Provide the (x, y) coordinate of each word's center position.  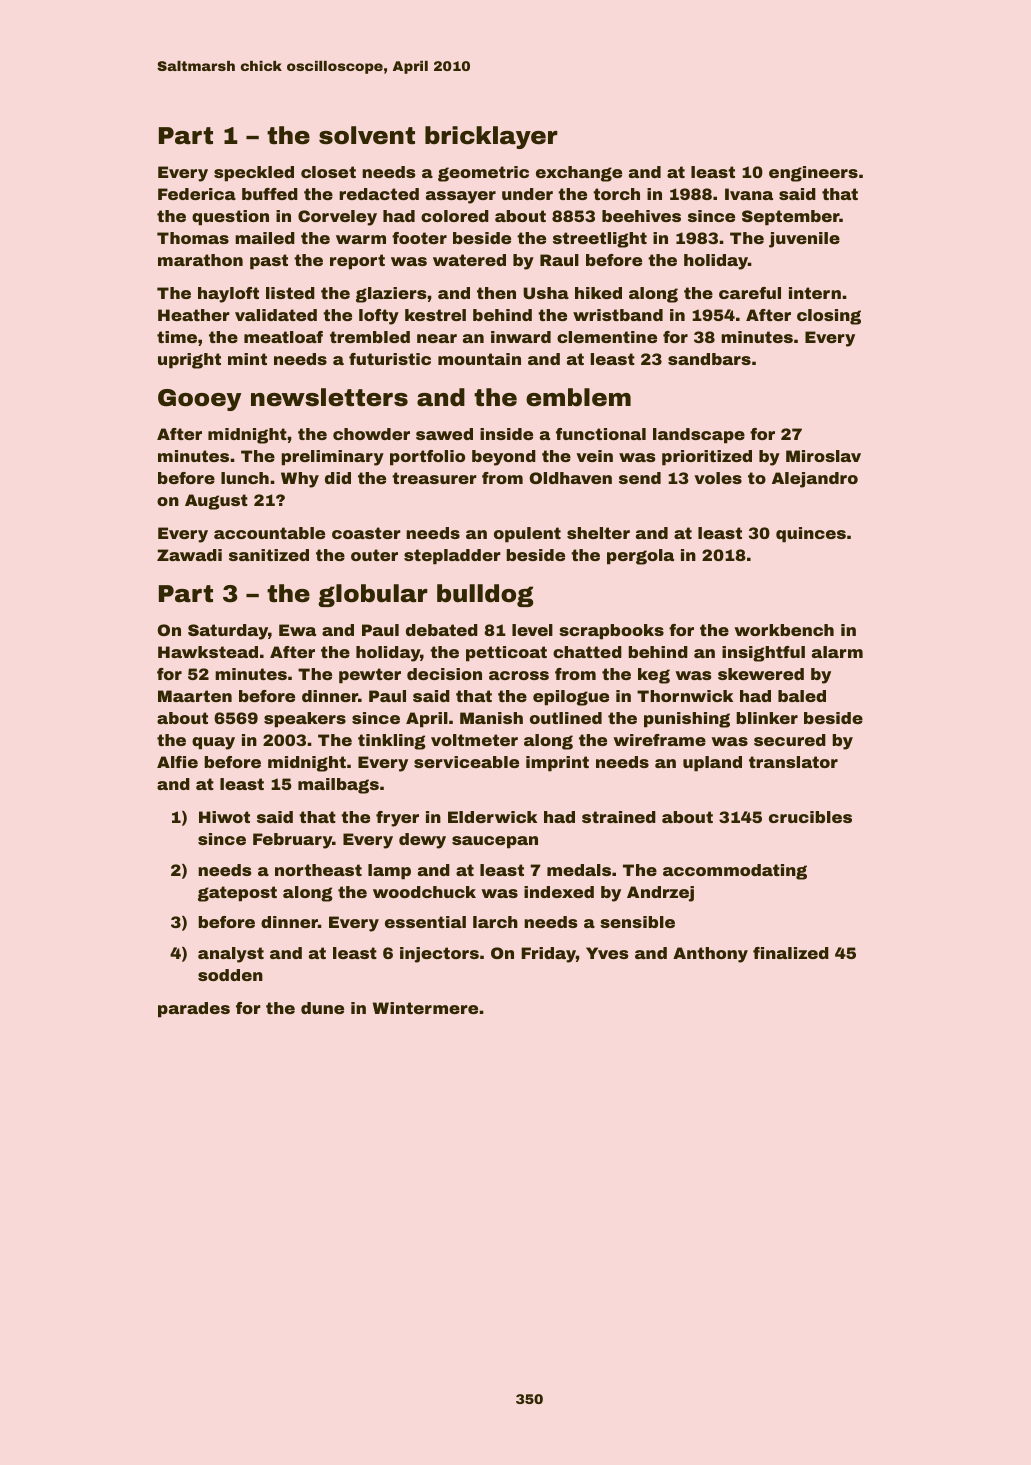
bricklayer (491, 137)
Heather (194, 315)
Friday (548, 955)
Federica (197, 194)
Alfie (177, 762)
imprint (557, 764)
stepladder (452, 557)
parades (194, 1010)
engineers (813, 174)
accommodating (735, 872)
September (791, 218)
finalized (791, 953)
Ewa (297, 630)
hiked (598, 293)
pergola (640, 557)
